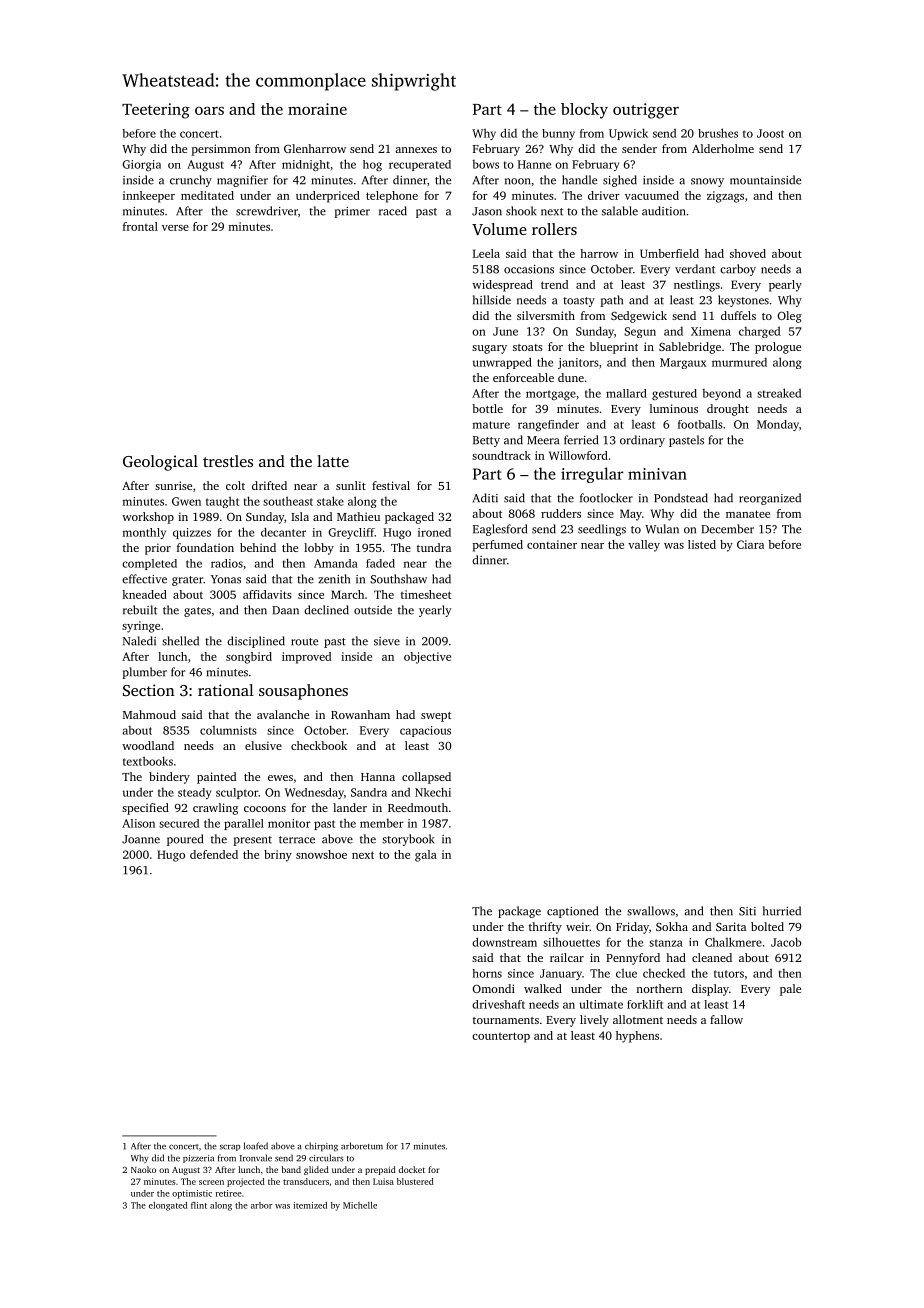  I want to click on outrigger, so click(646, 111).
